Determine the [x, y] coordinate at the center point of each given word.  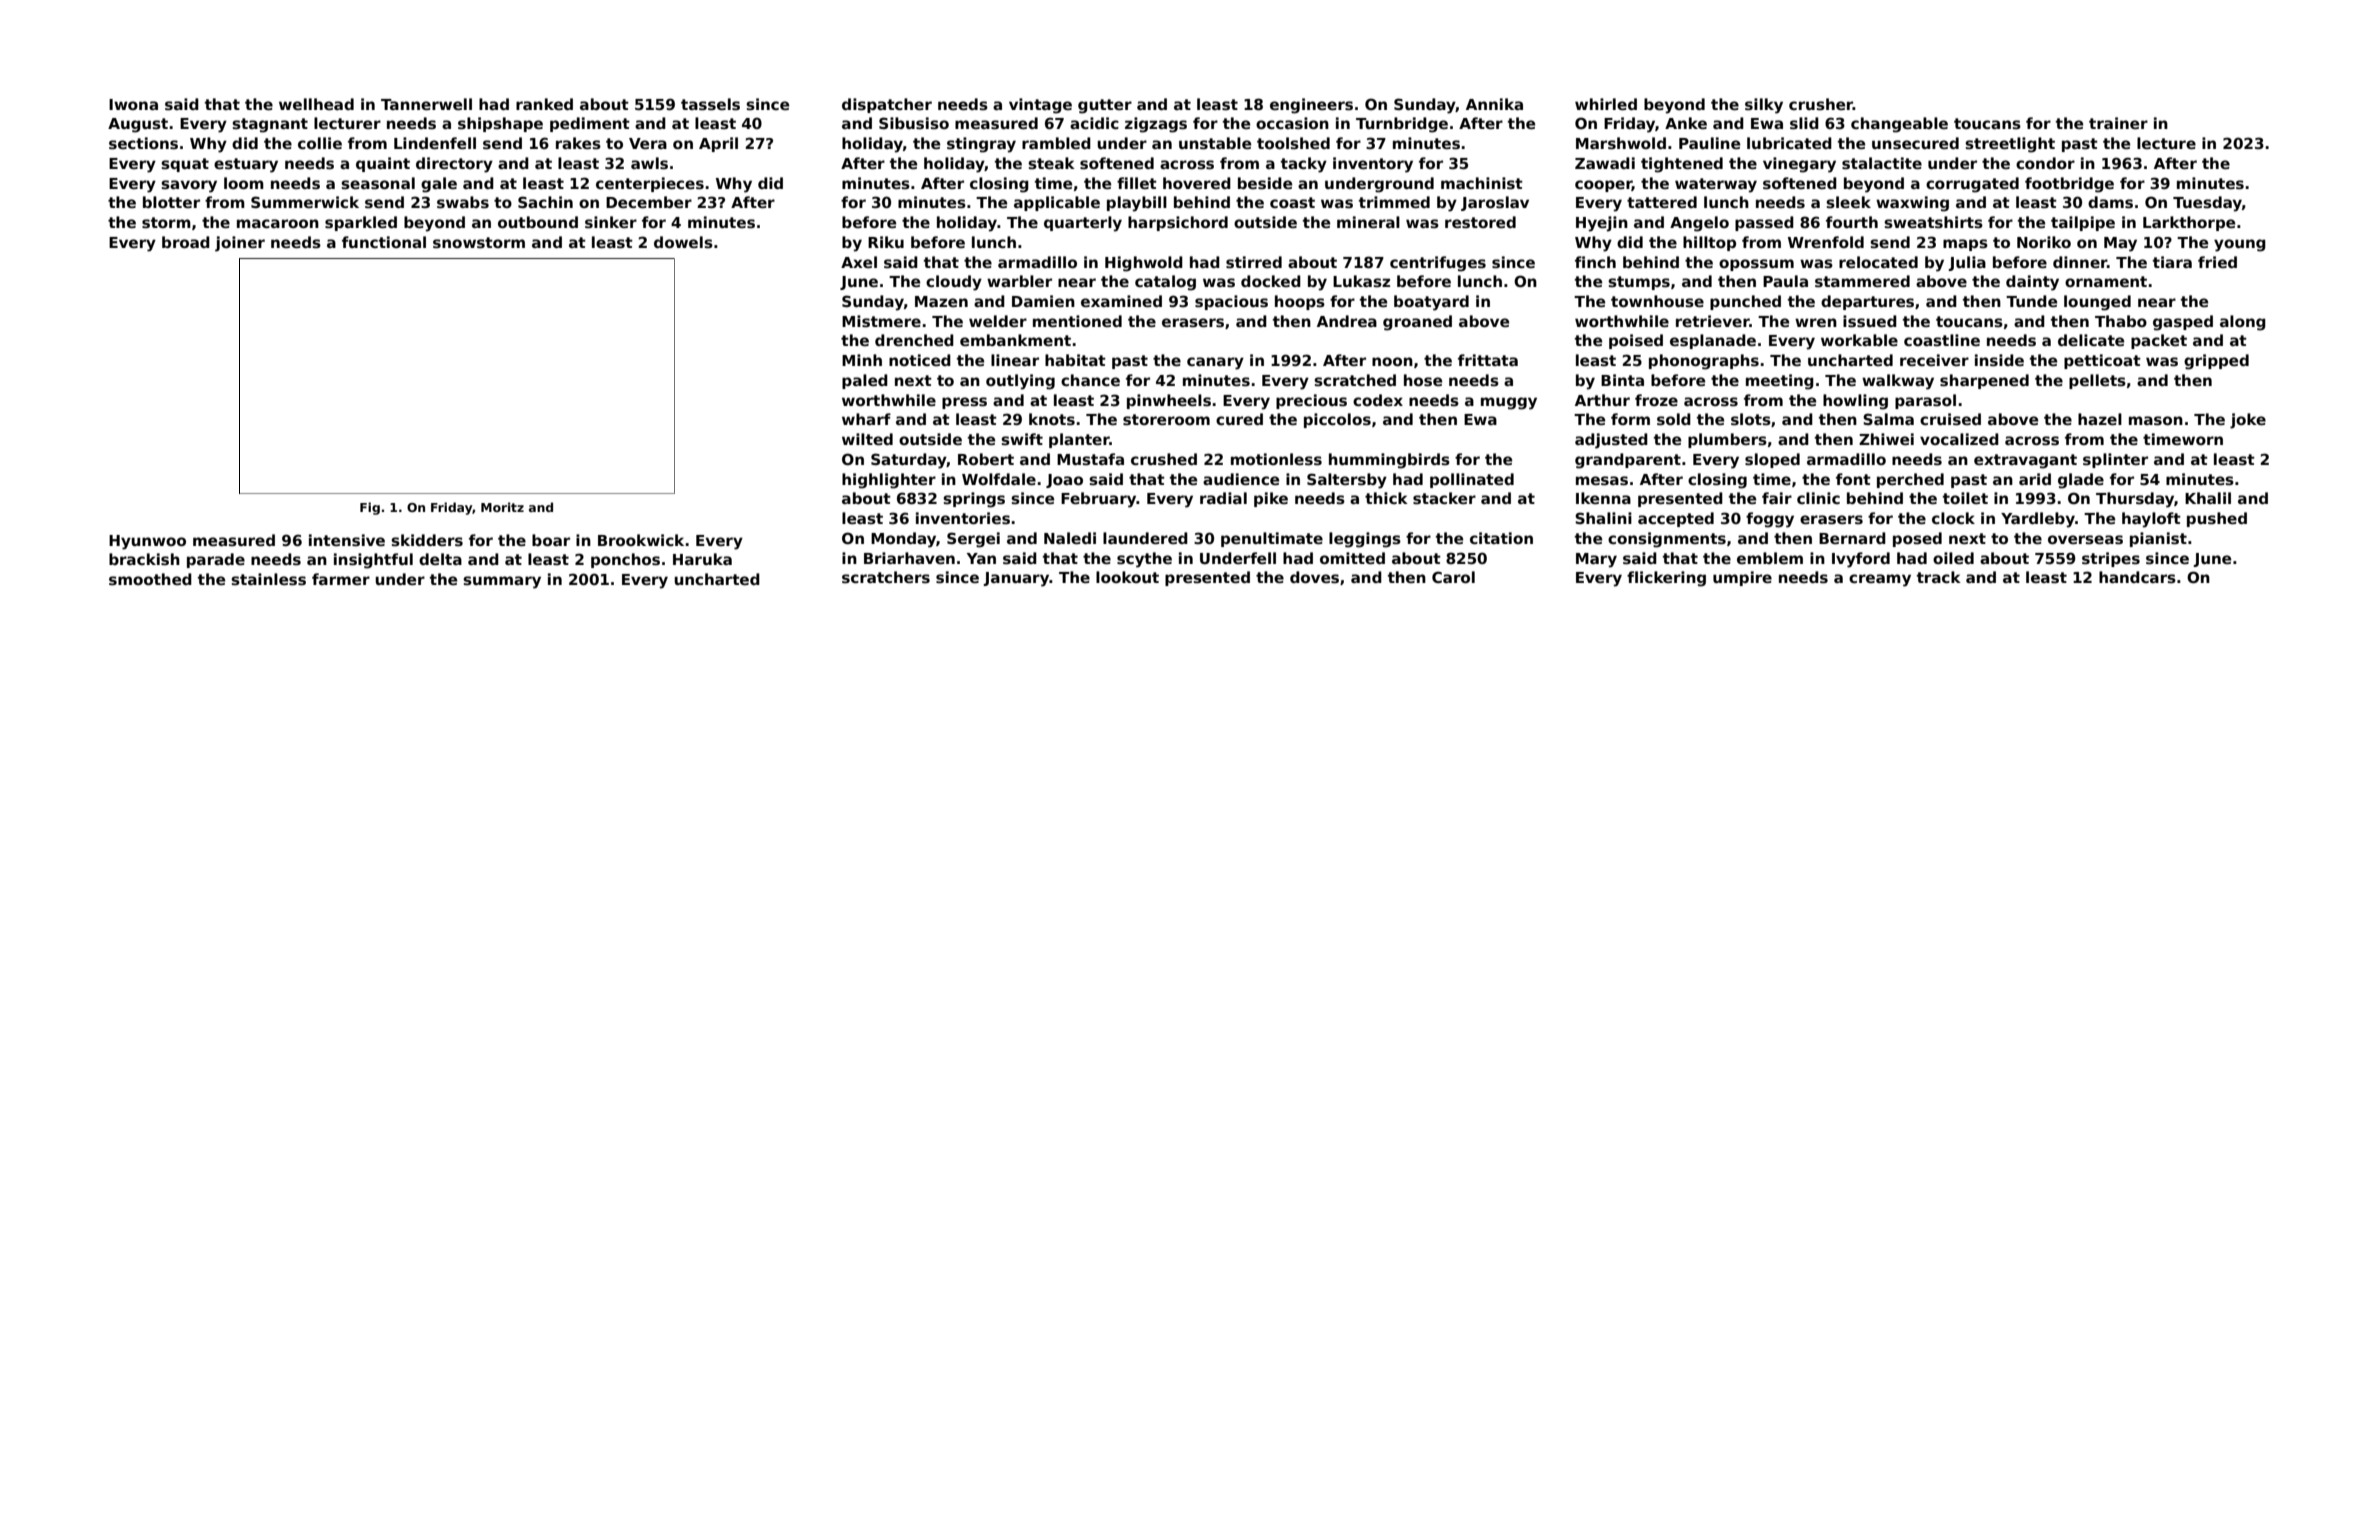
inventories [963, 518]
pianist [2158, 539]
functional [384, 242]
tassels [710, 104]
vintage [1040, 106]
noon [1392, 361]
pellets [2097, 381]
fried [2217, 262]
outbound [538, 222]
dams [2110, 202]
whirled [1606, 104]
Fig [370, 508]
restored [1480, 222]
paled [865, 381]
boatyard [1431, 303]
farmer [341, 579]
